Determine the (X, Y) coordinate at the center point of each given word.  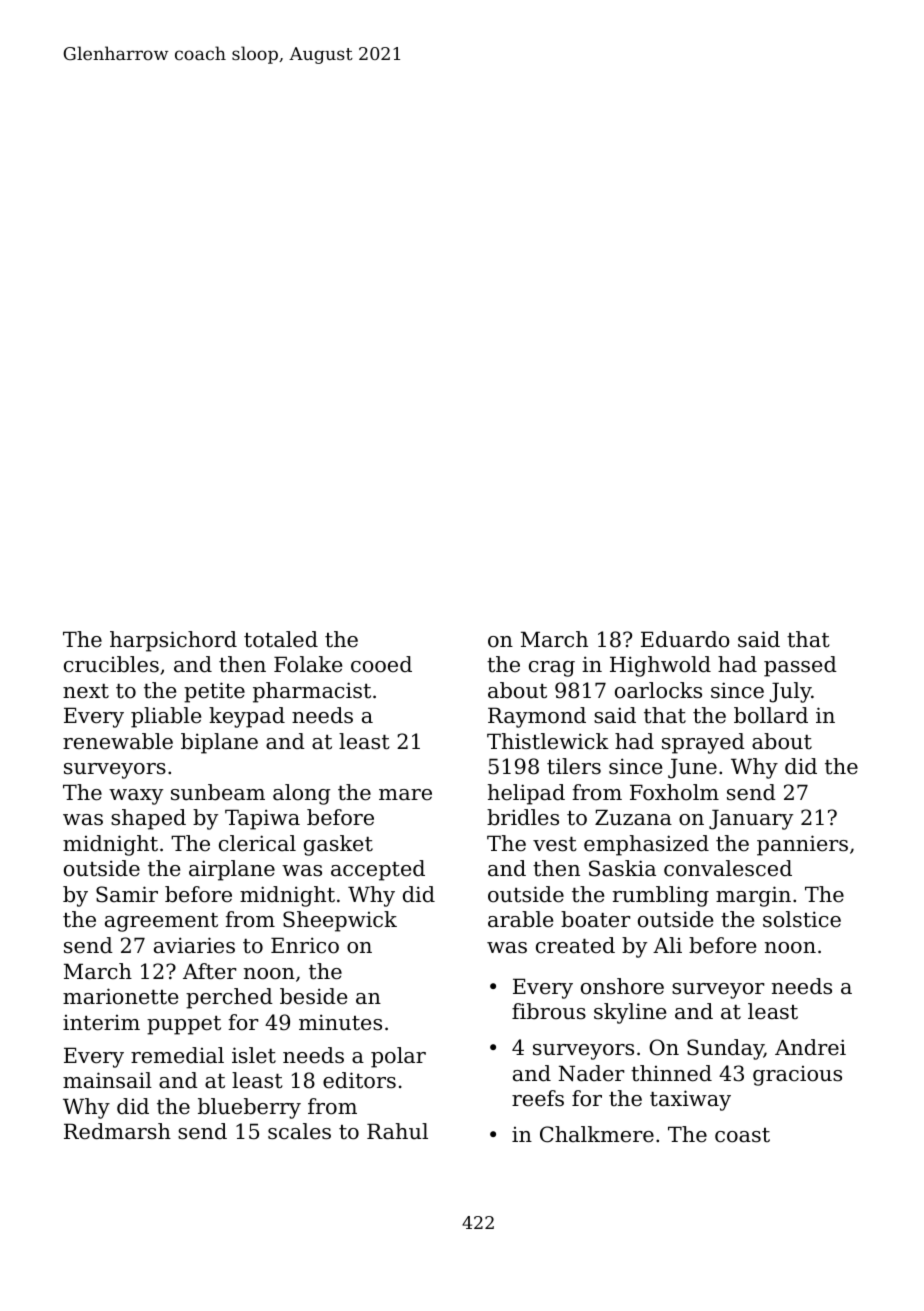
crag (552, 669)
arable (520, 919)
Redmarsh (117, 1131)
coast (742, 1135)
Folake (308, 664)
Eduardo (685, 639)
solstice (802, 919)
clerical (257, 843)
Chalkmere (597, 1134)
